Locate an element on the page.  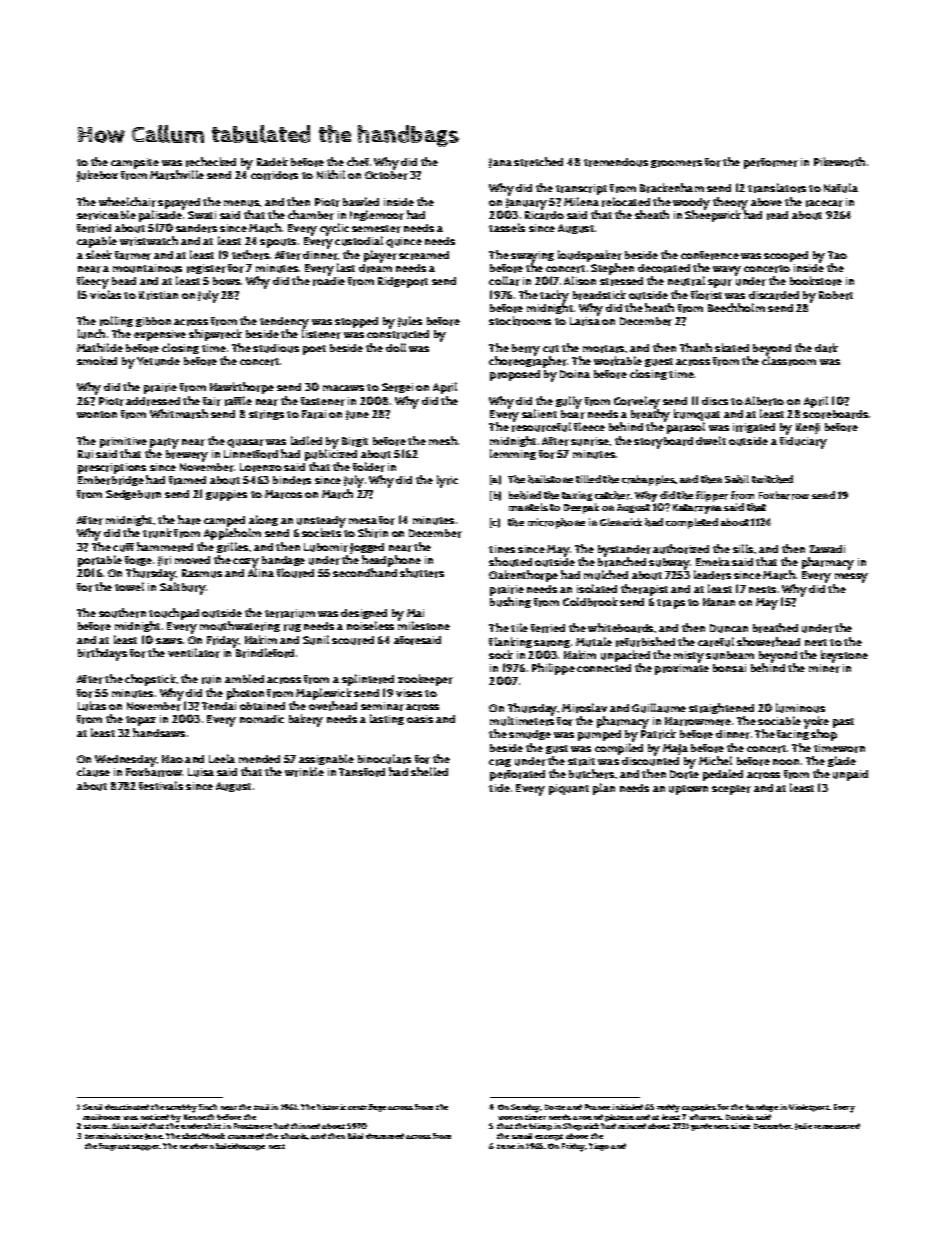
skated is located at coordinates (732, 347).
